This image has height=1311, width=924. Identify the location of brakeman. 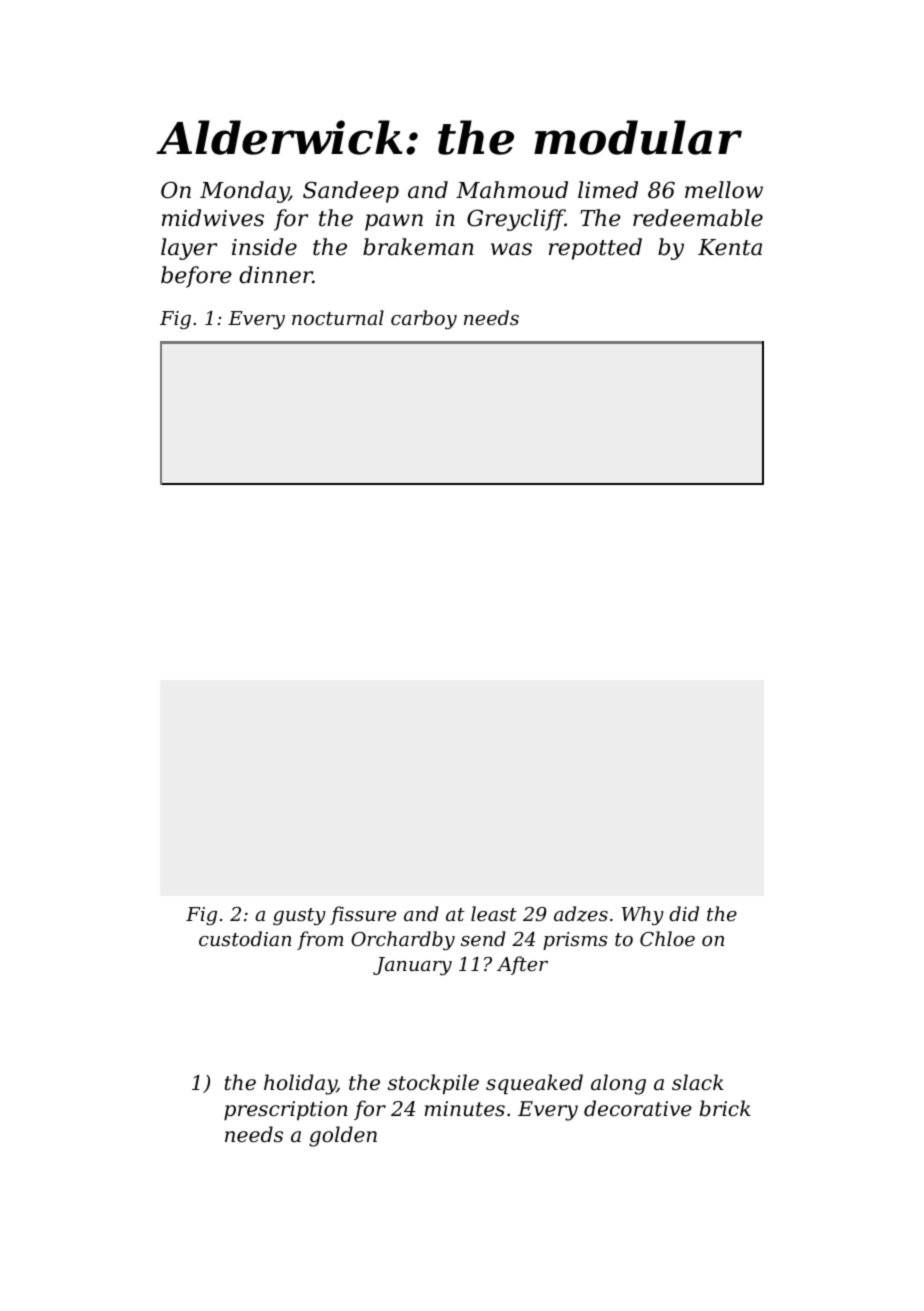
(418, 247).
